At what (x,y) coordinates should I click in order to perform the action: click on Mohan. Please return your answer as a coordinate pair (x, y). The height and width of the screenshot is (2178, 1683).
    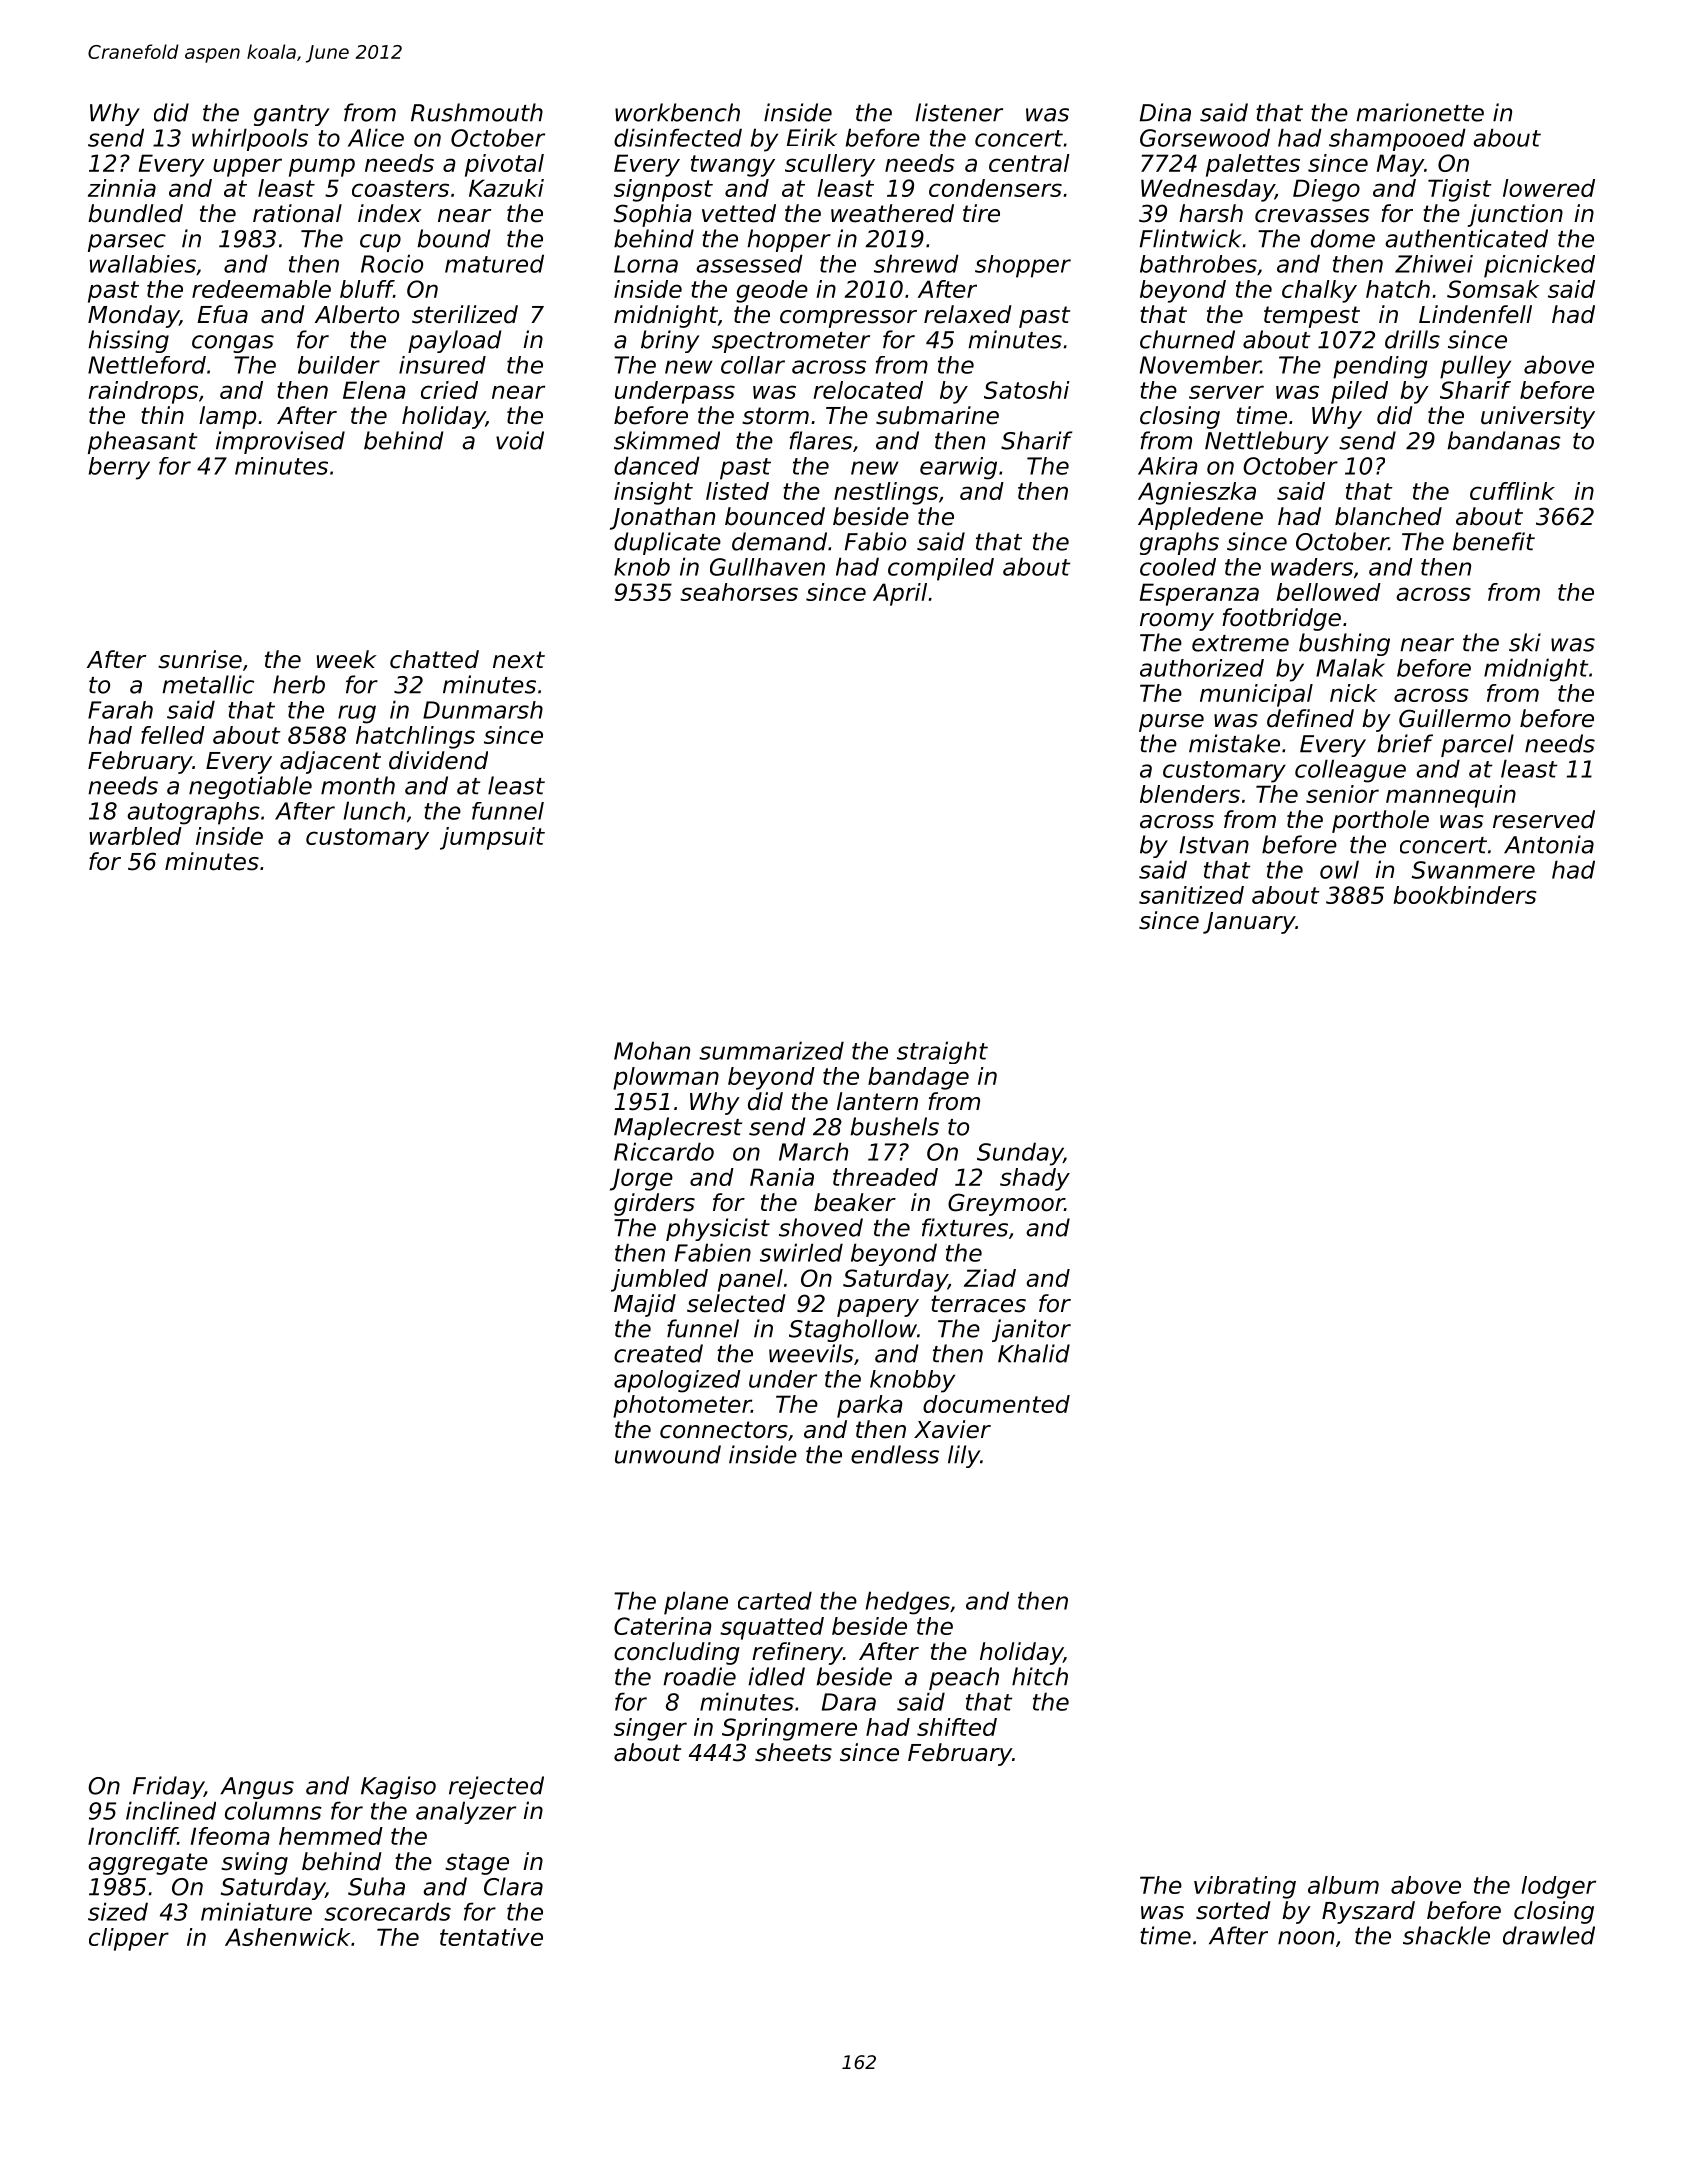
    Looking at the image, I should click on (652, 1050).
